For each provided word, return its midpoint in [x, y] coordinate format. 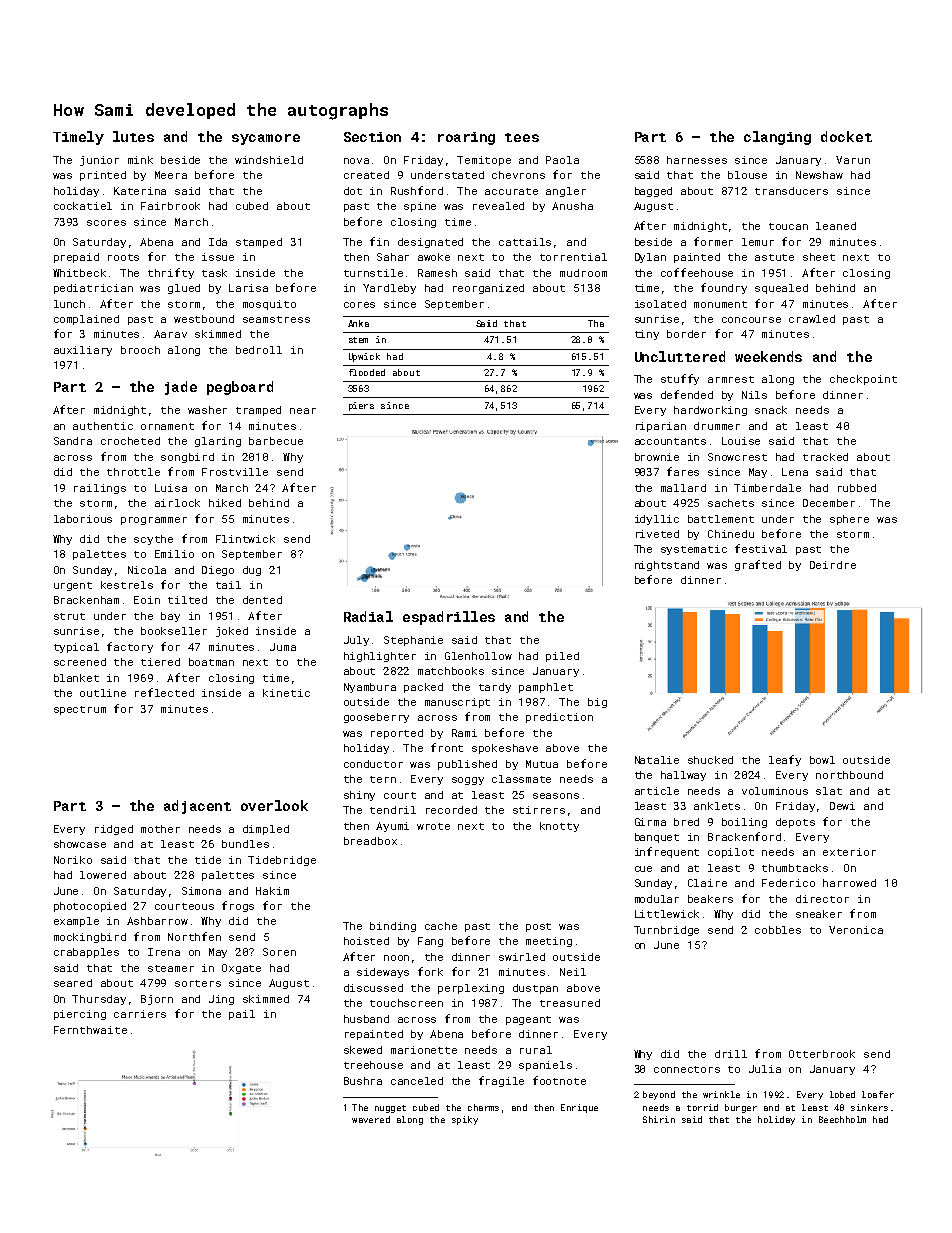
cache [441, 926]
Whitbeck [79, 273]
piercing [80, 1015]
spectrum [80, 710]
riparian [661, 427]
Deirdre [833, 565]
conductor [373, 764]
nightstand [667, 566]
